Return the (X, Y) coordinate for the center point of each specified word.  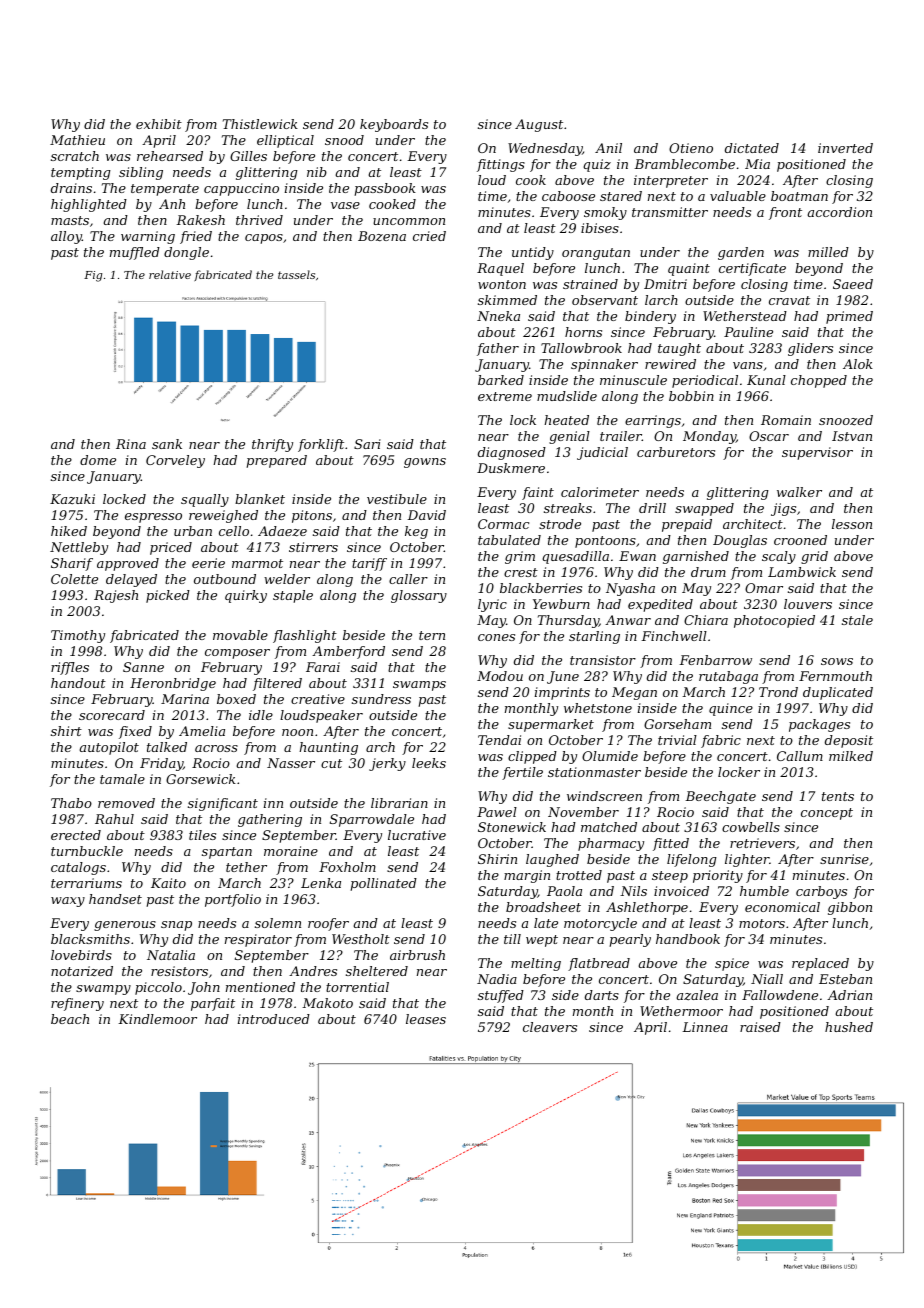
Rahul (114, 819)
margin (527, 876)
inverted (845, 148)
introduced (274, 1019)
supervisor (817, 453)
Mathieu (77, 140)
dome (98, 460)
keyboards (394, 125)
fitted (671, 844)
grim (520, 557)
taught (679, 349)
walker (799, 492)
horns (583, 332)
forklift (321, 445)
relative (170, 274)
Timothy (78, 636)
